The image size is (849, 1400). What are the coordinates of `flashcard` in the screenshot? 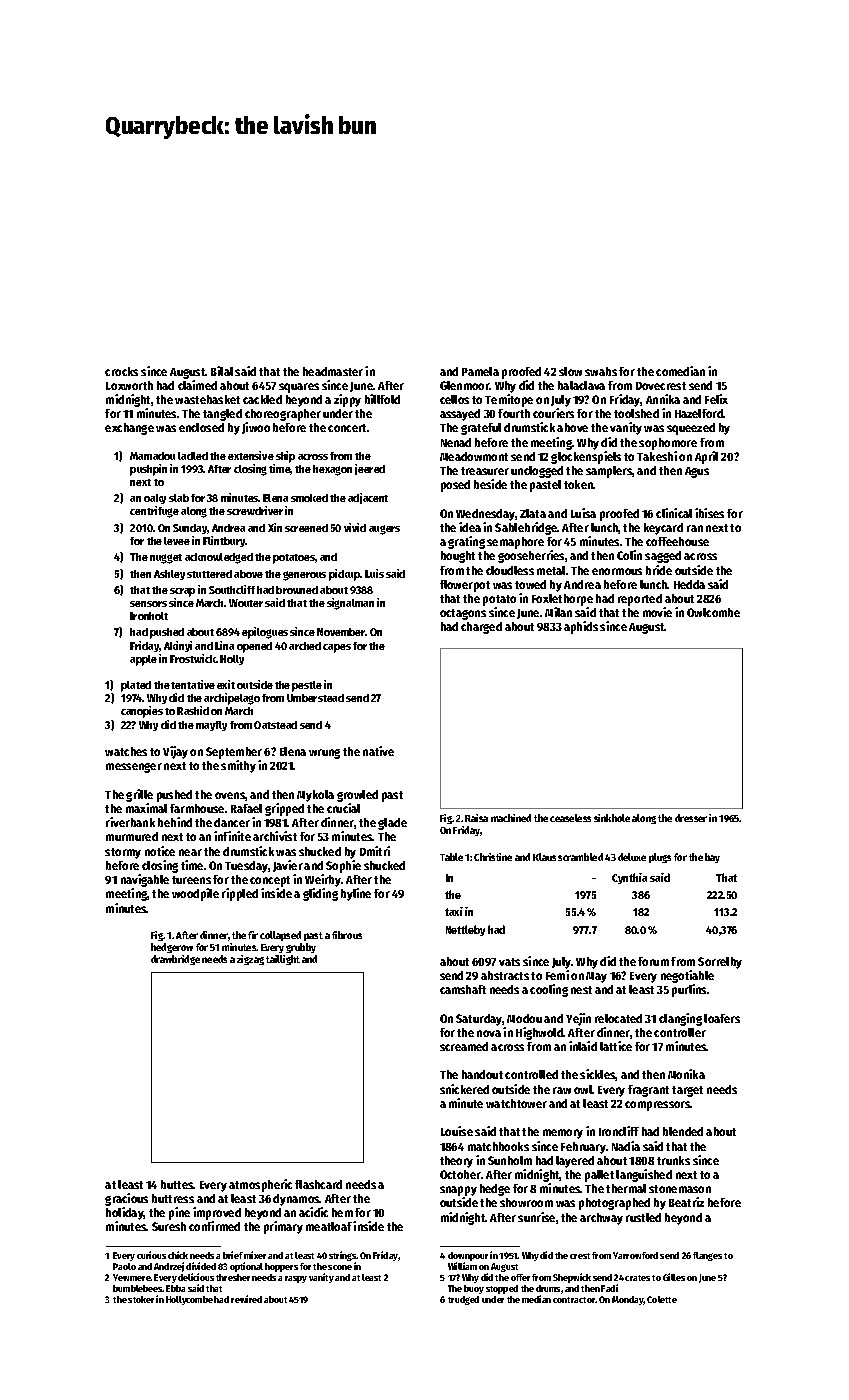 It's located at (318, 1184).
